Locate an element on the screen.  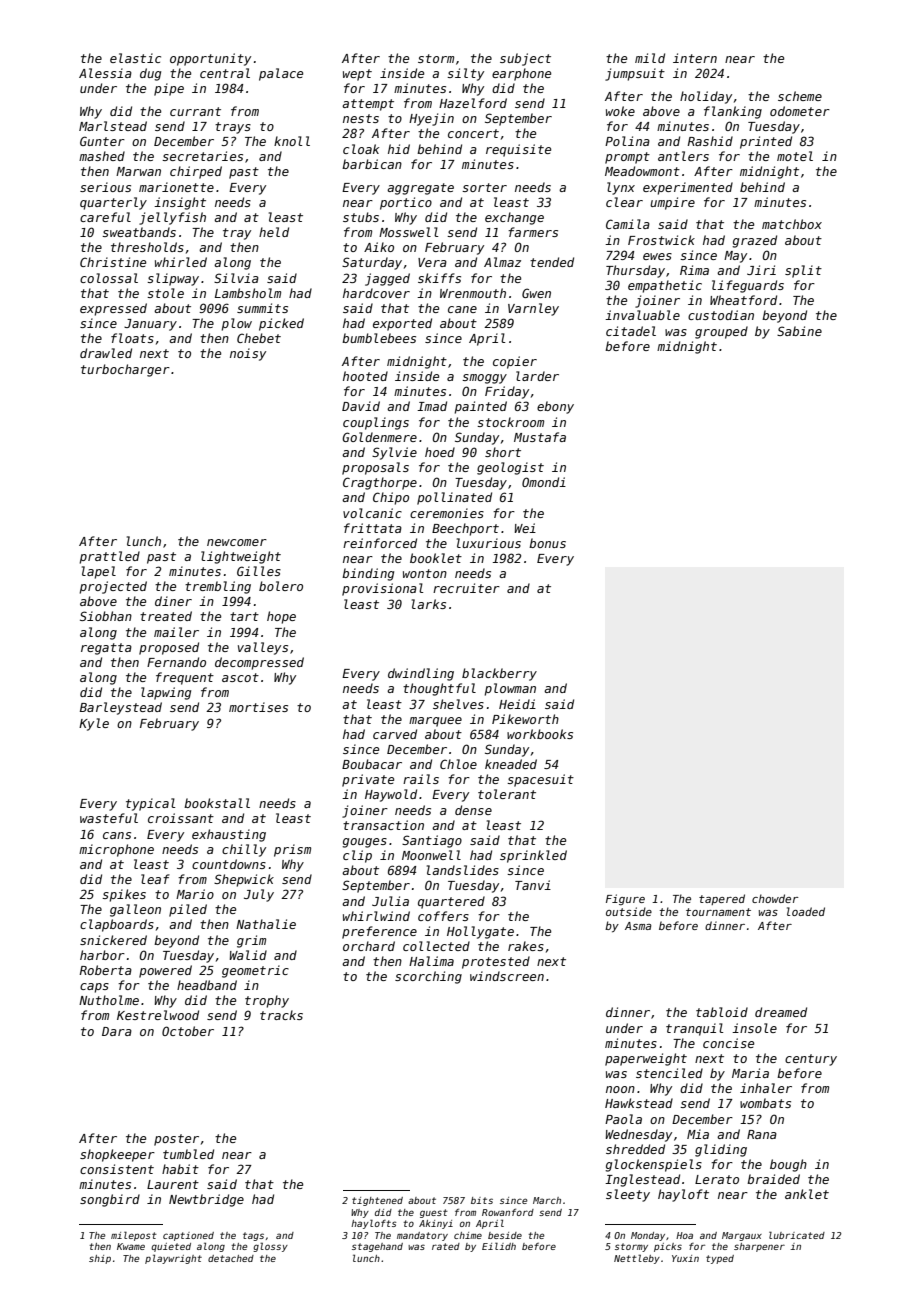
chilly is located at coordinates (244, 850).
